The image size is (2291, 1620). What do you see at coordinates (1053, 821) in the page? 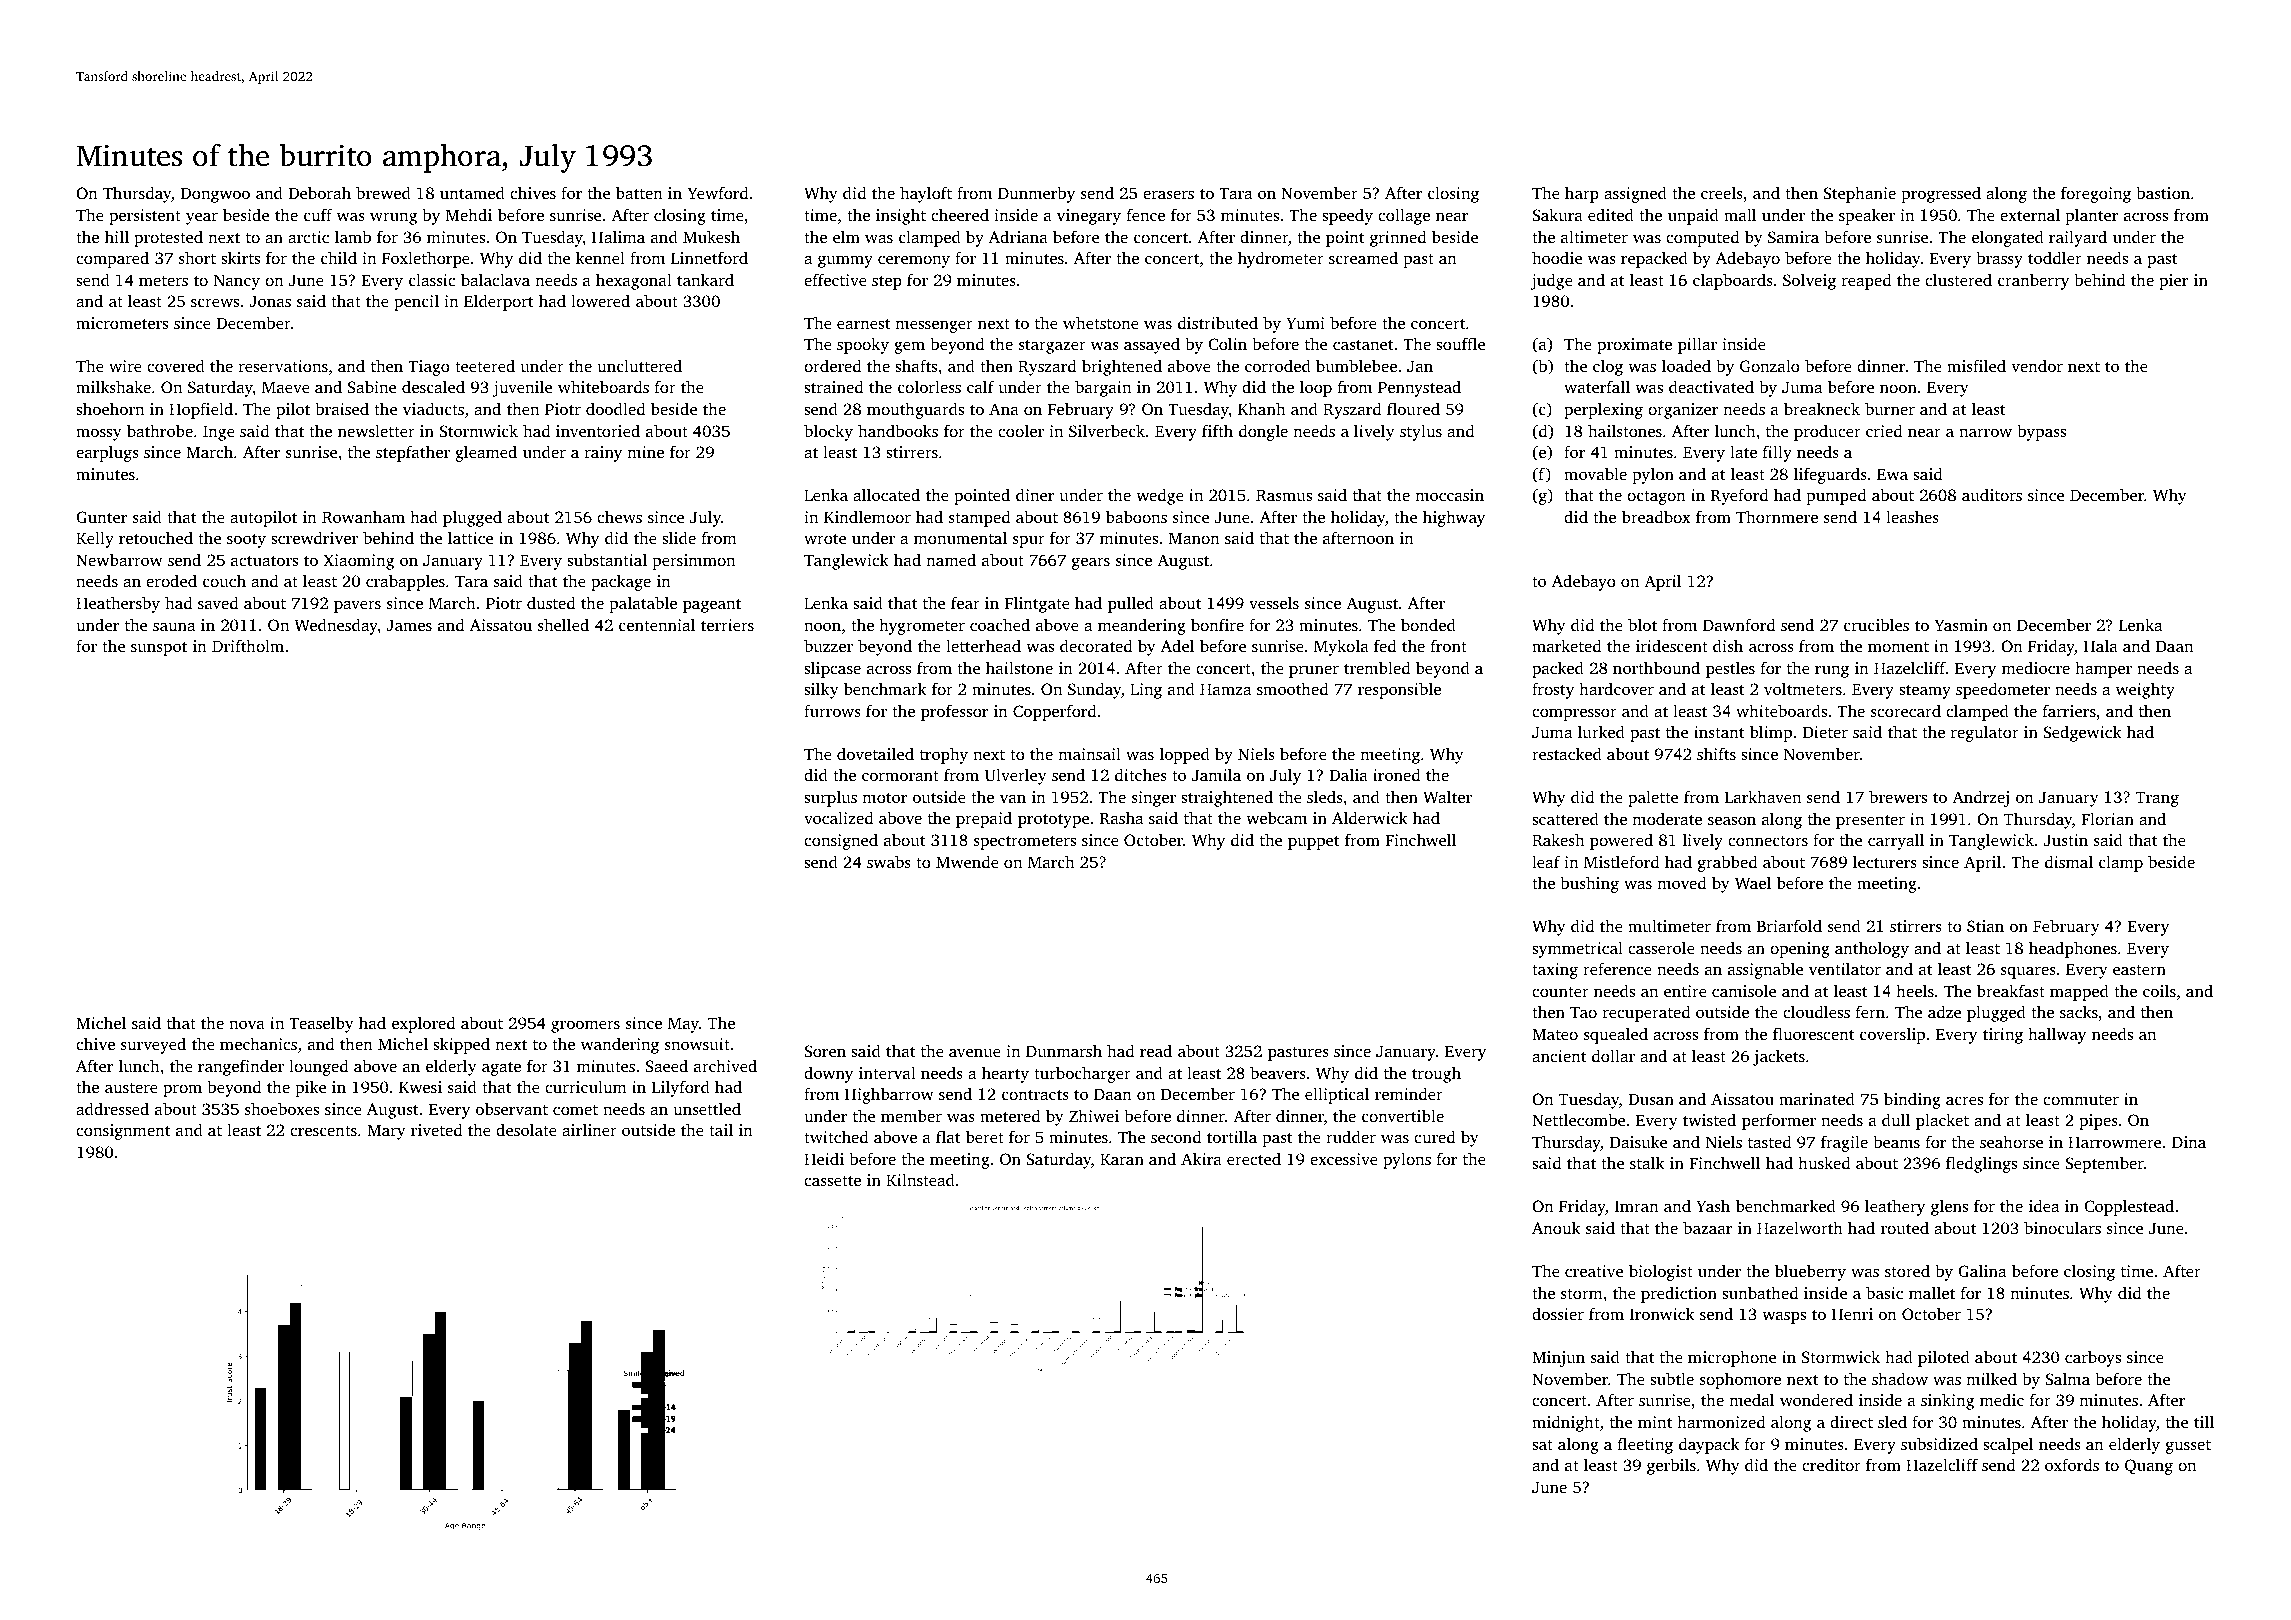
I see `prototype` at bounding box center [1053, 821].
